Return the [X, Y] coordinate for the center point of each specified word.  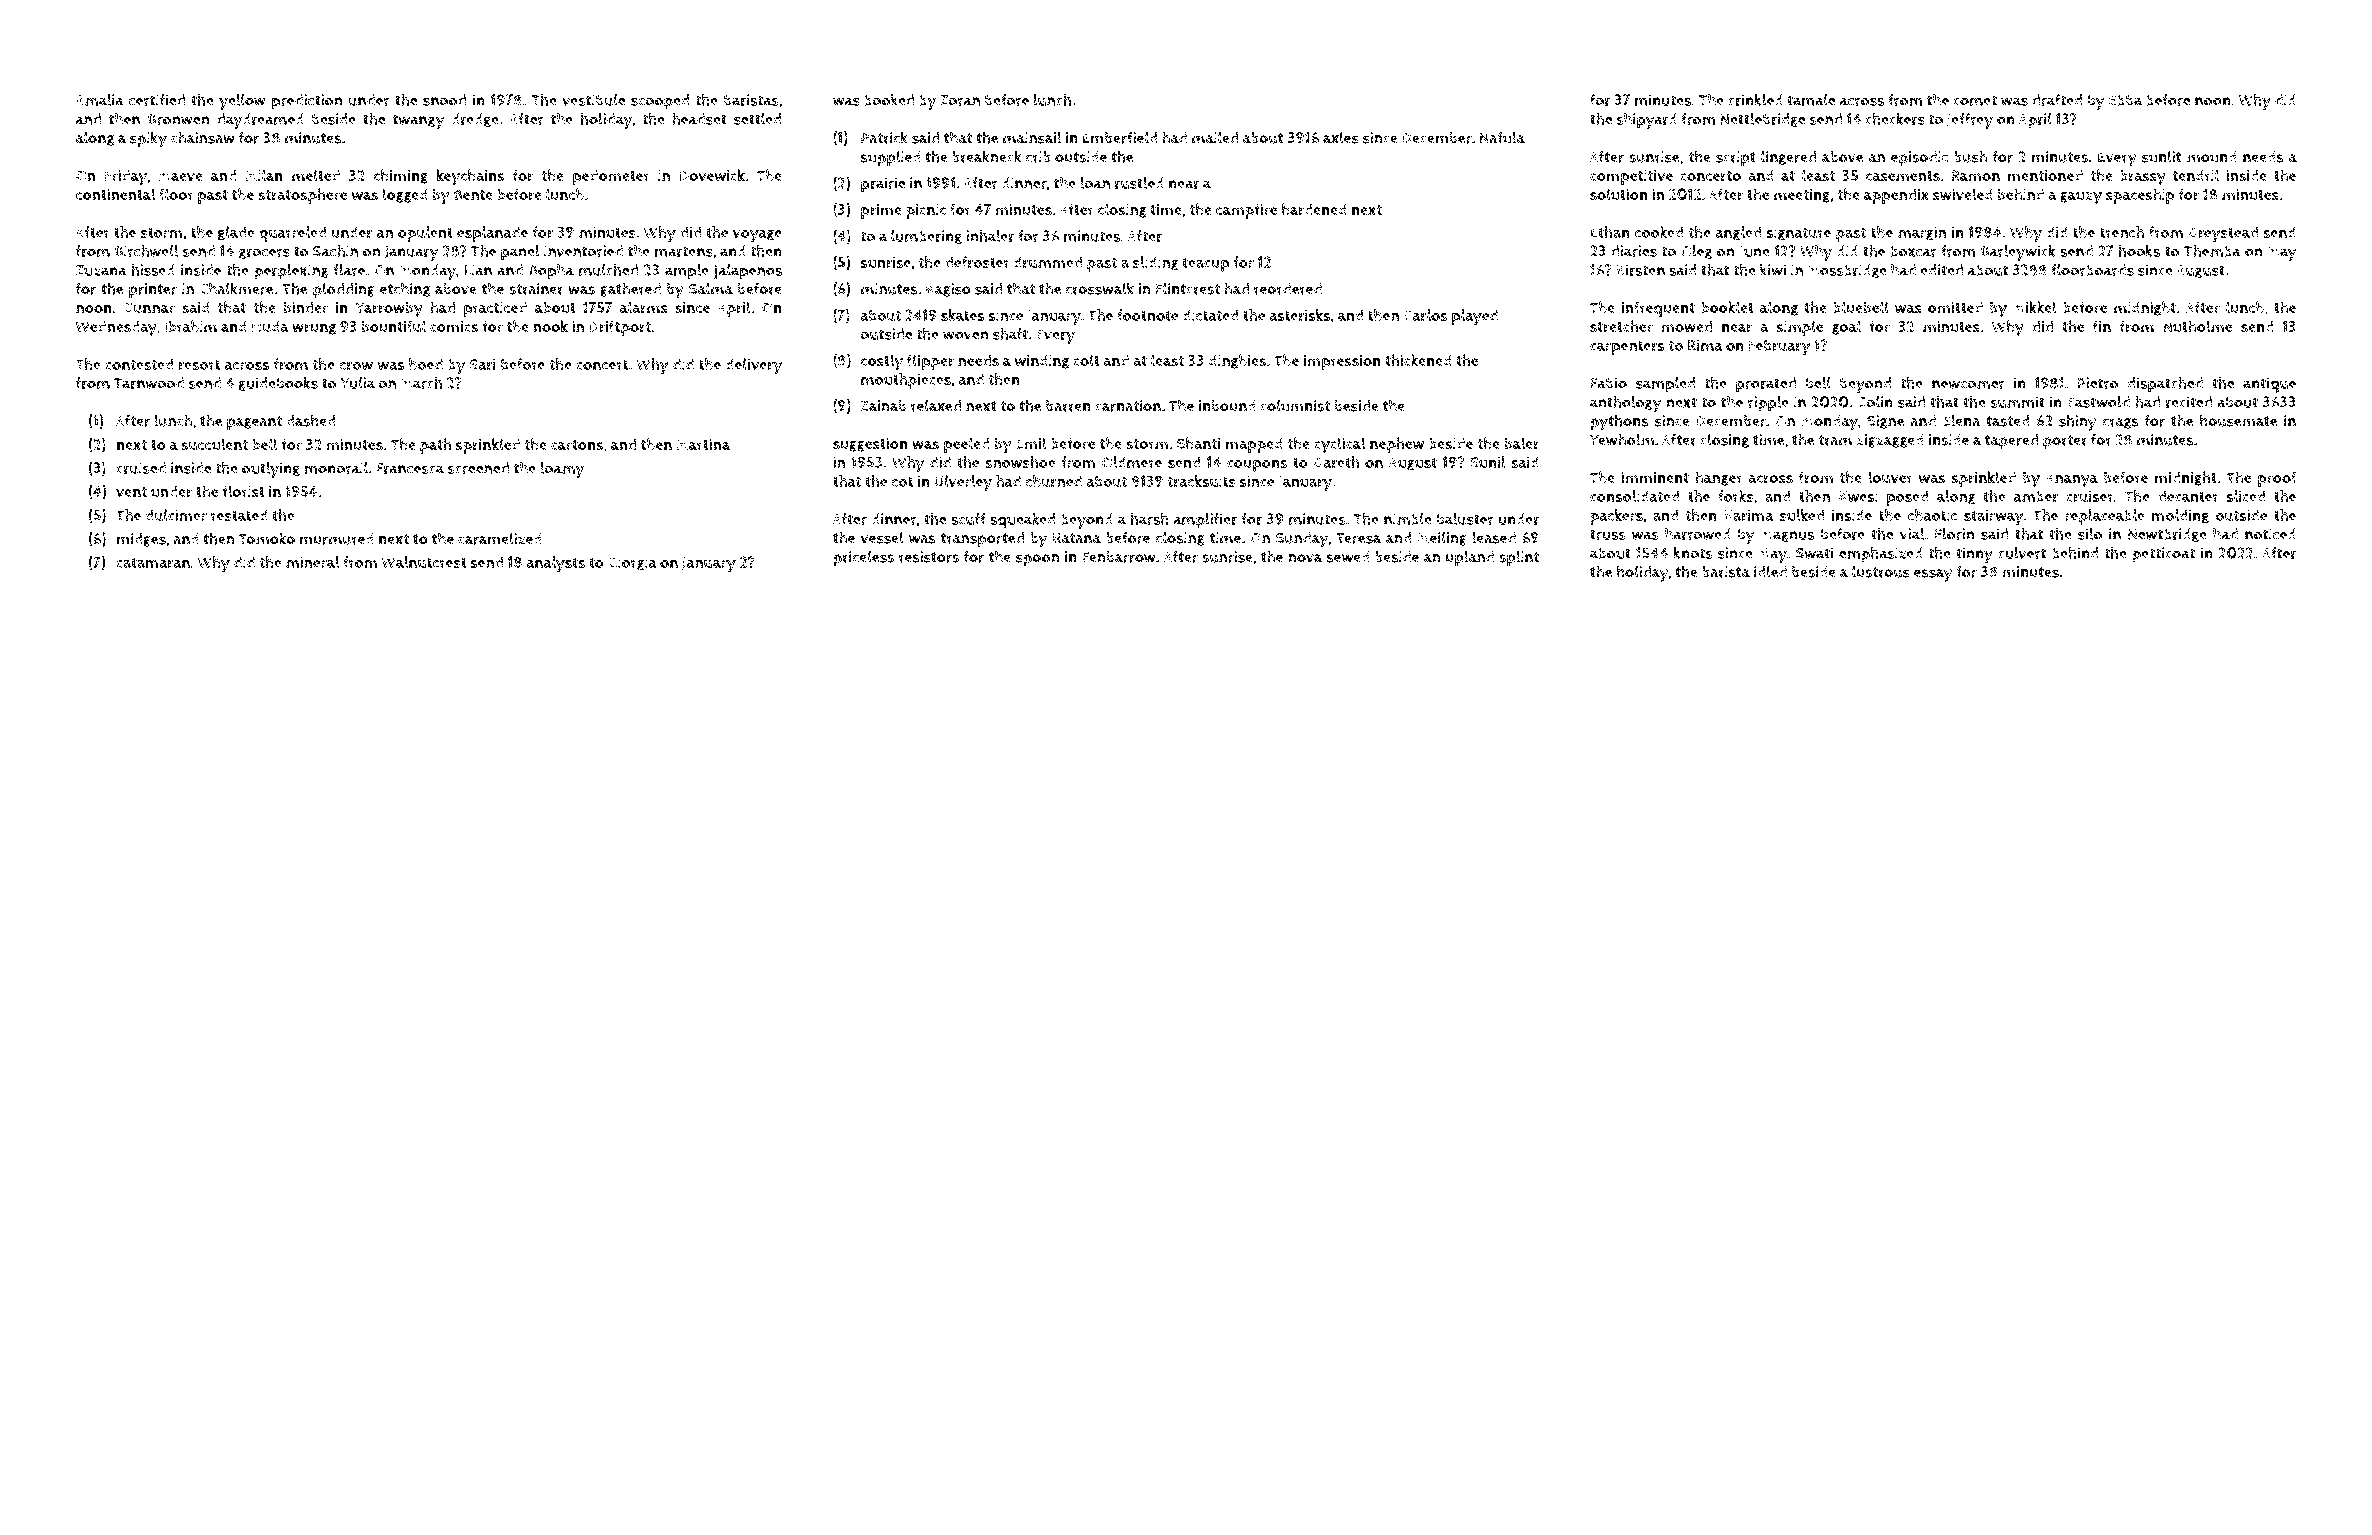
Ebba [2125, 100]
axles [1341, 137]
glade [236, 233]
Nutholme [2197, 326]
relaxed [936, 405]
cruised [141, 468]
